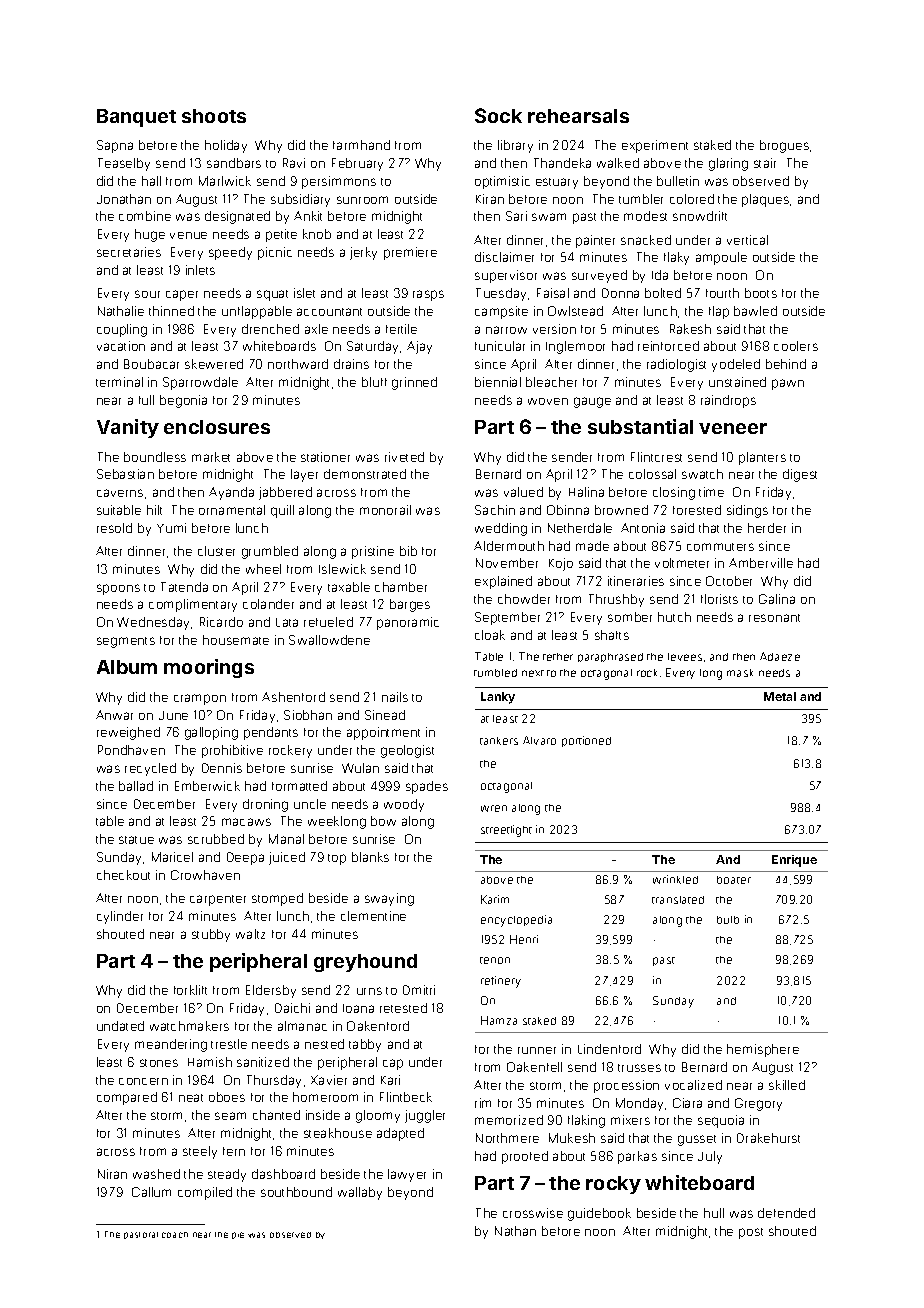  What do you see at coordinates (751, 1233) in the screenshot?
I see `post` at bounding box center [751, 1233].
